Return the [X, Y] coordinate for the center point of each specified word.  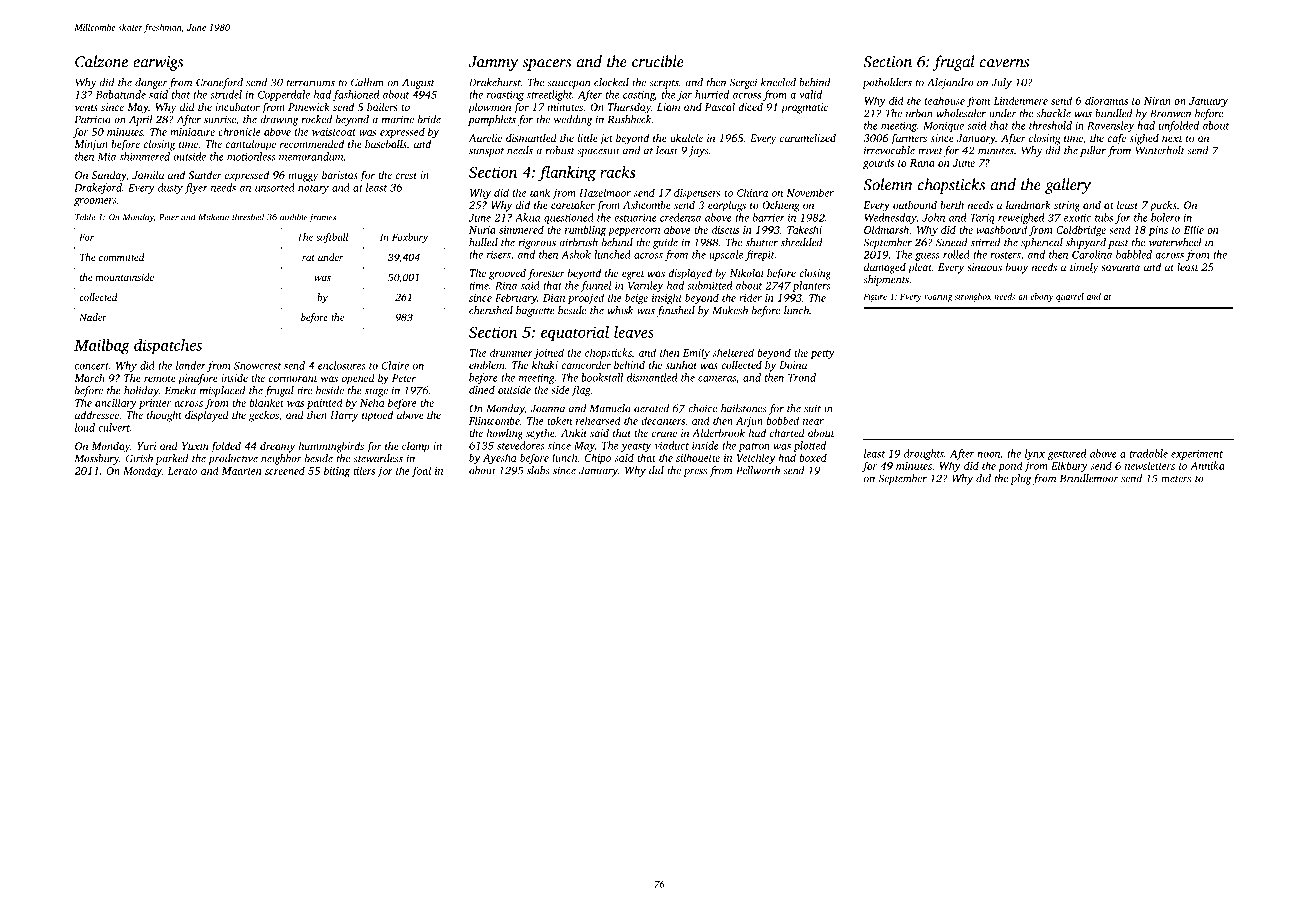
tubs [1104, 217]
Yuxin [195, 446]
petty [823, 354]
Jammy [493, 63]
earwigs [158, 63]
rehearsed [598, 420]
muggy [303, 177]
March [89, 377]
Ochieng [781, 206]
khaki [545, 364]
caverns [1005, 63]
